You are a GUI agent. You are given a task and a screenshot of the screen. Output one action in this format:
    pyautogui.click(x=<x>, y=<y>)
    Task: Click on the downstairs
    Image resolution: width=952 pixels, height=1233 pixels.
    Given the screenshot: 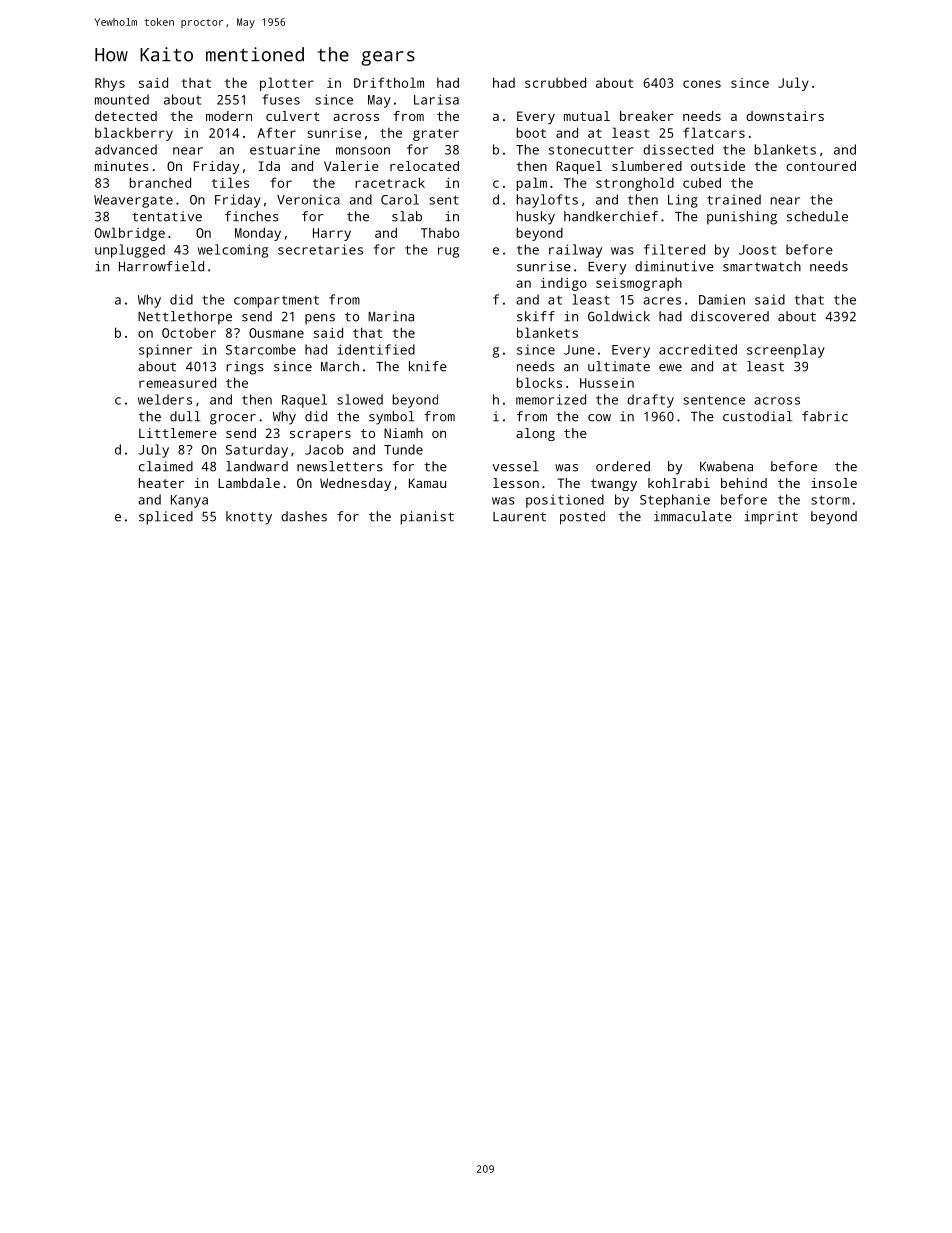 What is the action you would take?
    pyautogui.click(x=785, y=116)
